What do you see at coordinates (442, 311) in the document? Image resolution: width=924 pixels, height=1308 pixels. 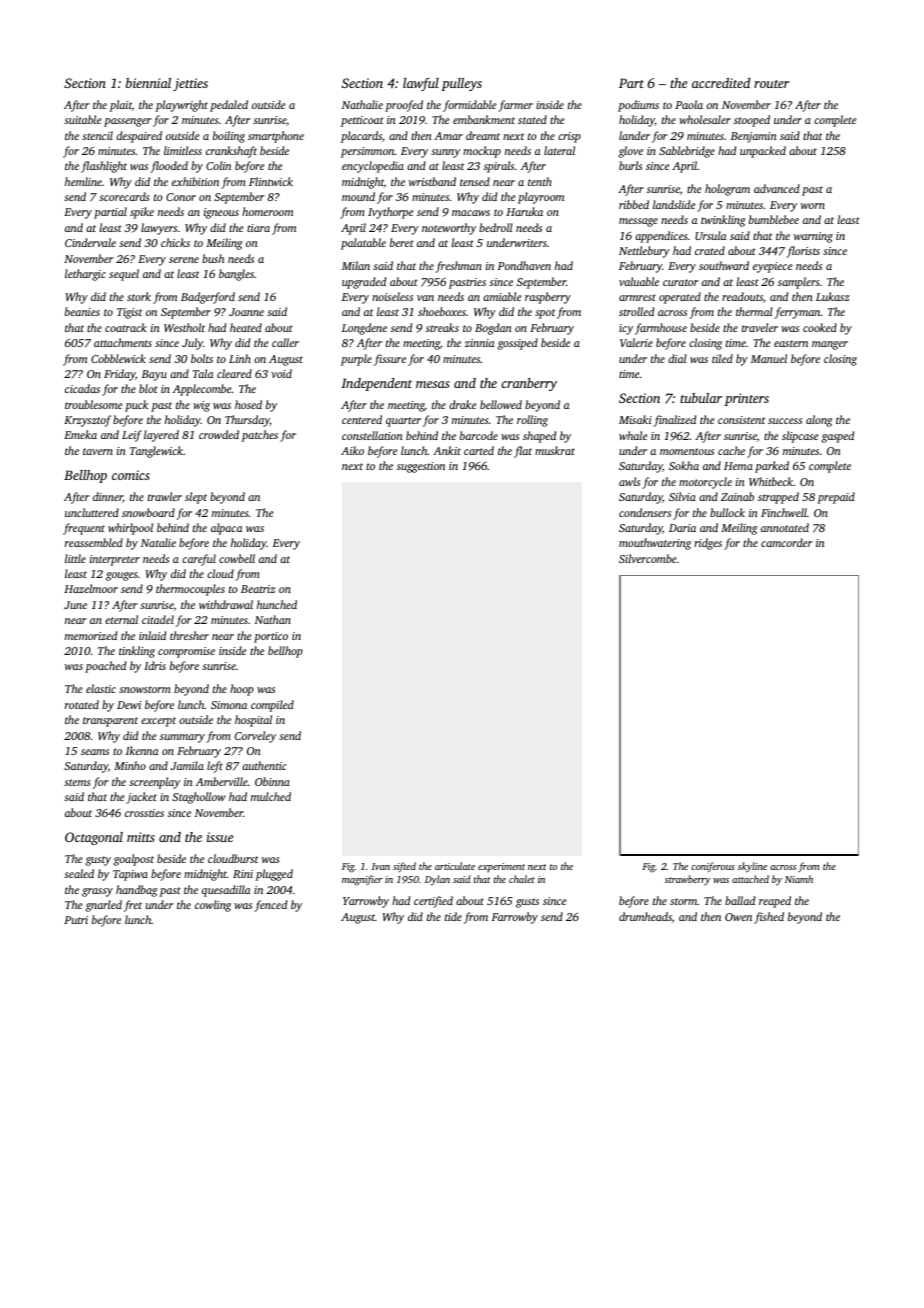 I see `shoeboxes` at bounding box center [442, 311].
